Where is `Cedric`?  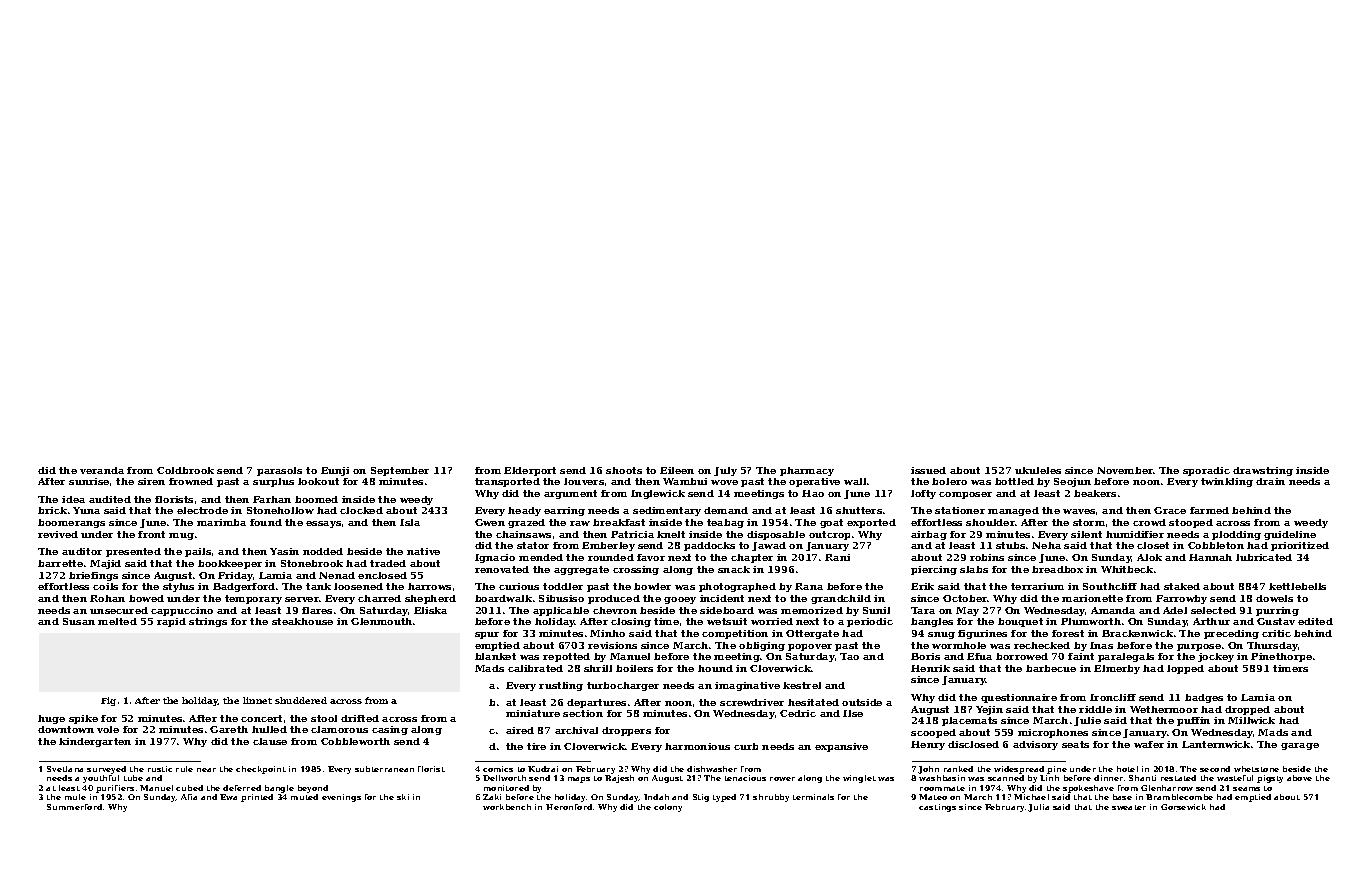
Cedric is located at coordinates (798, 713).
